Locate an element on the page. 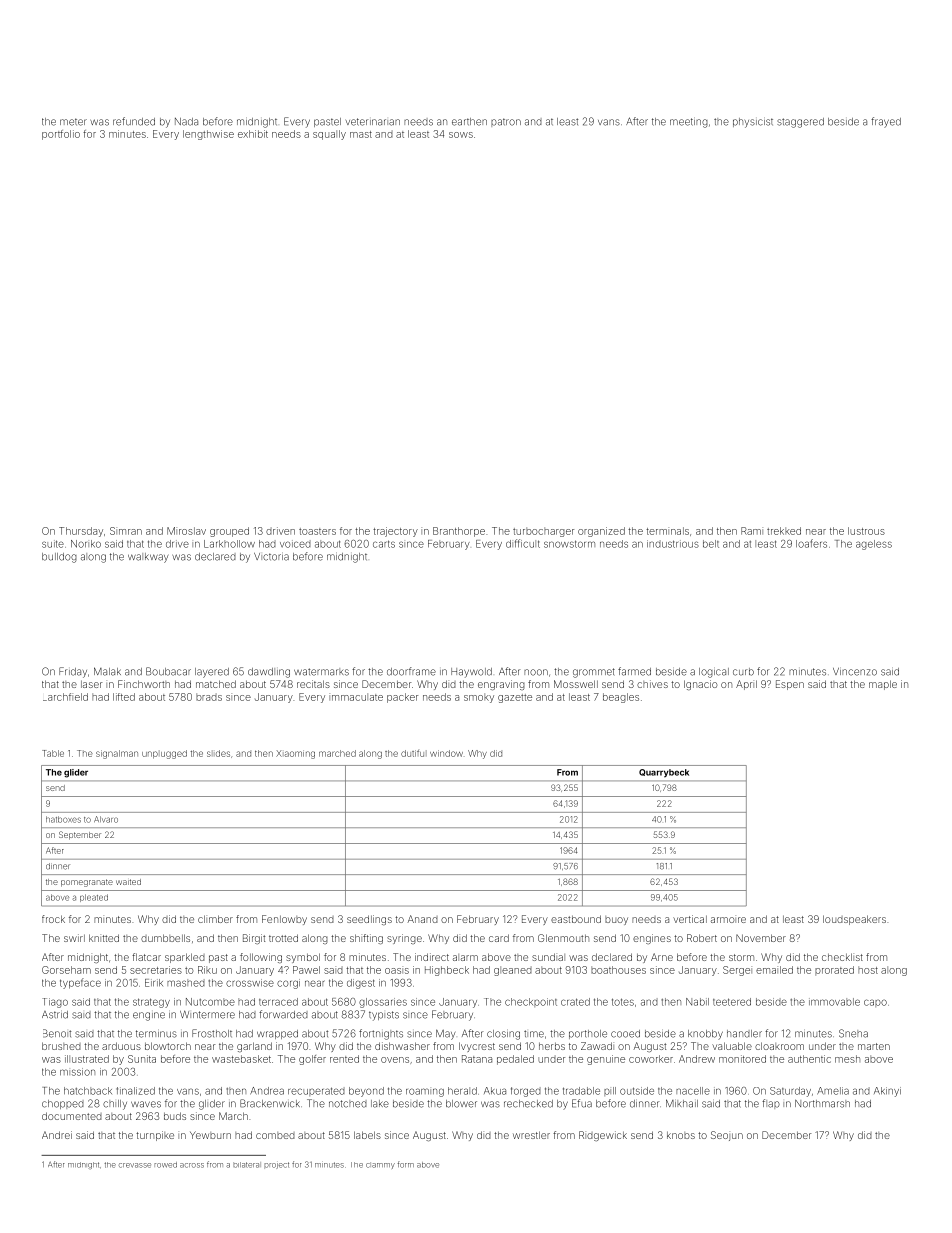  across is located at coordinates (192, 1165).
